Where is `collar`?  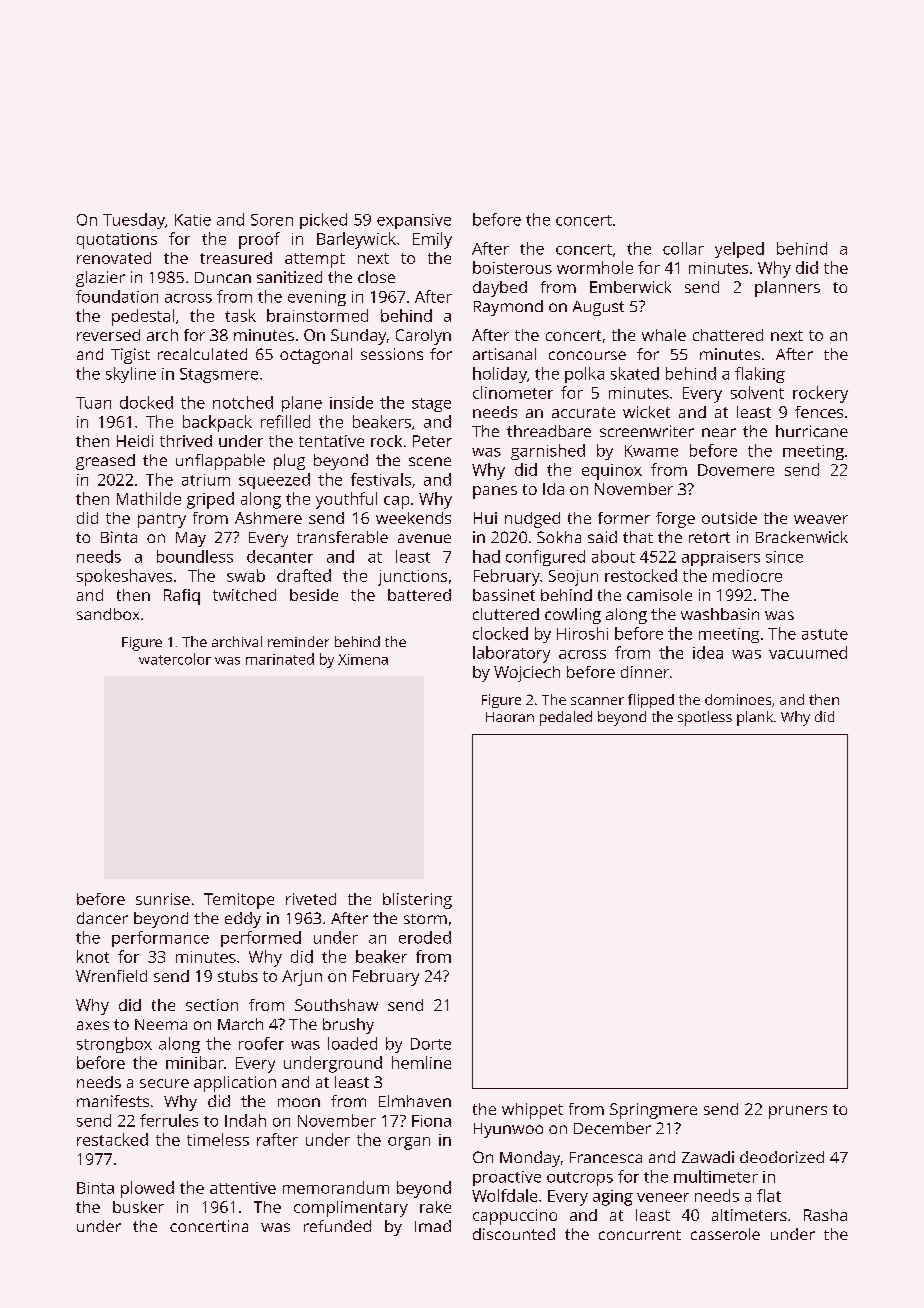 collar is located at coordinates (683, 248).
